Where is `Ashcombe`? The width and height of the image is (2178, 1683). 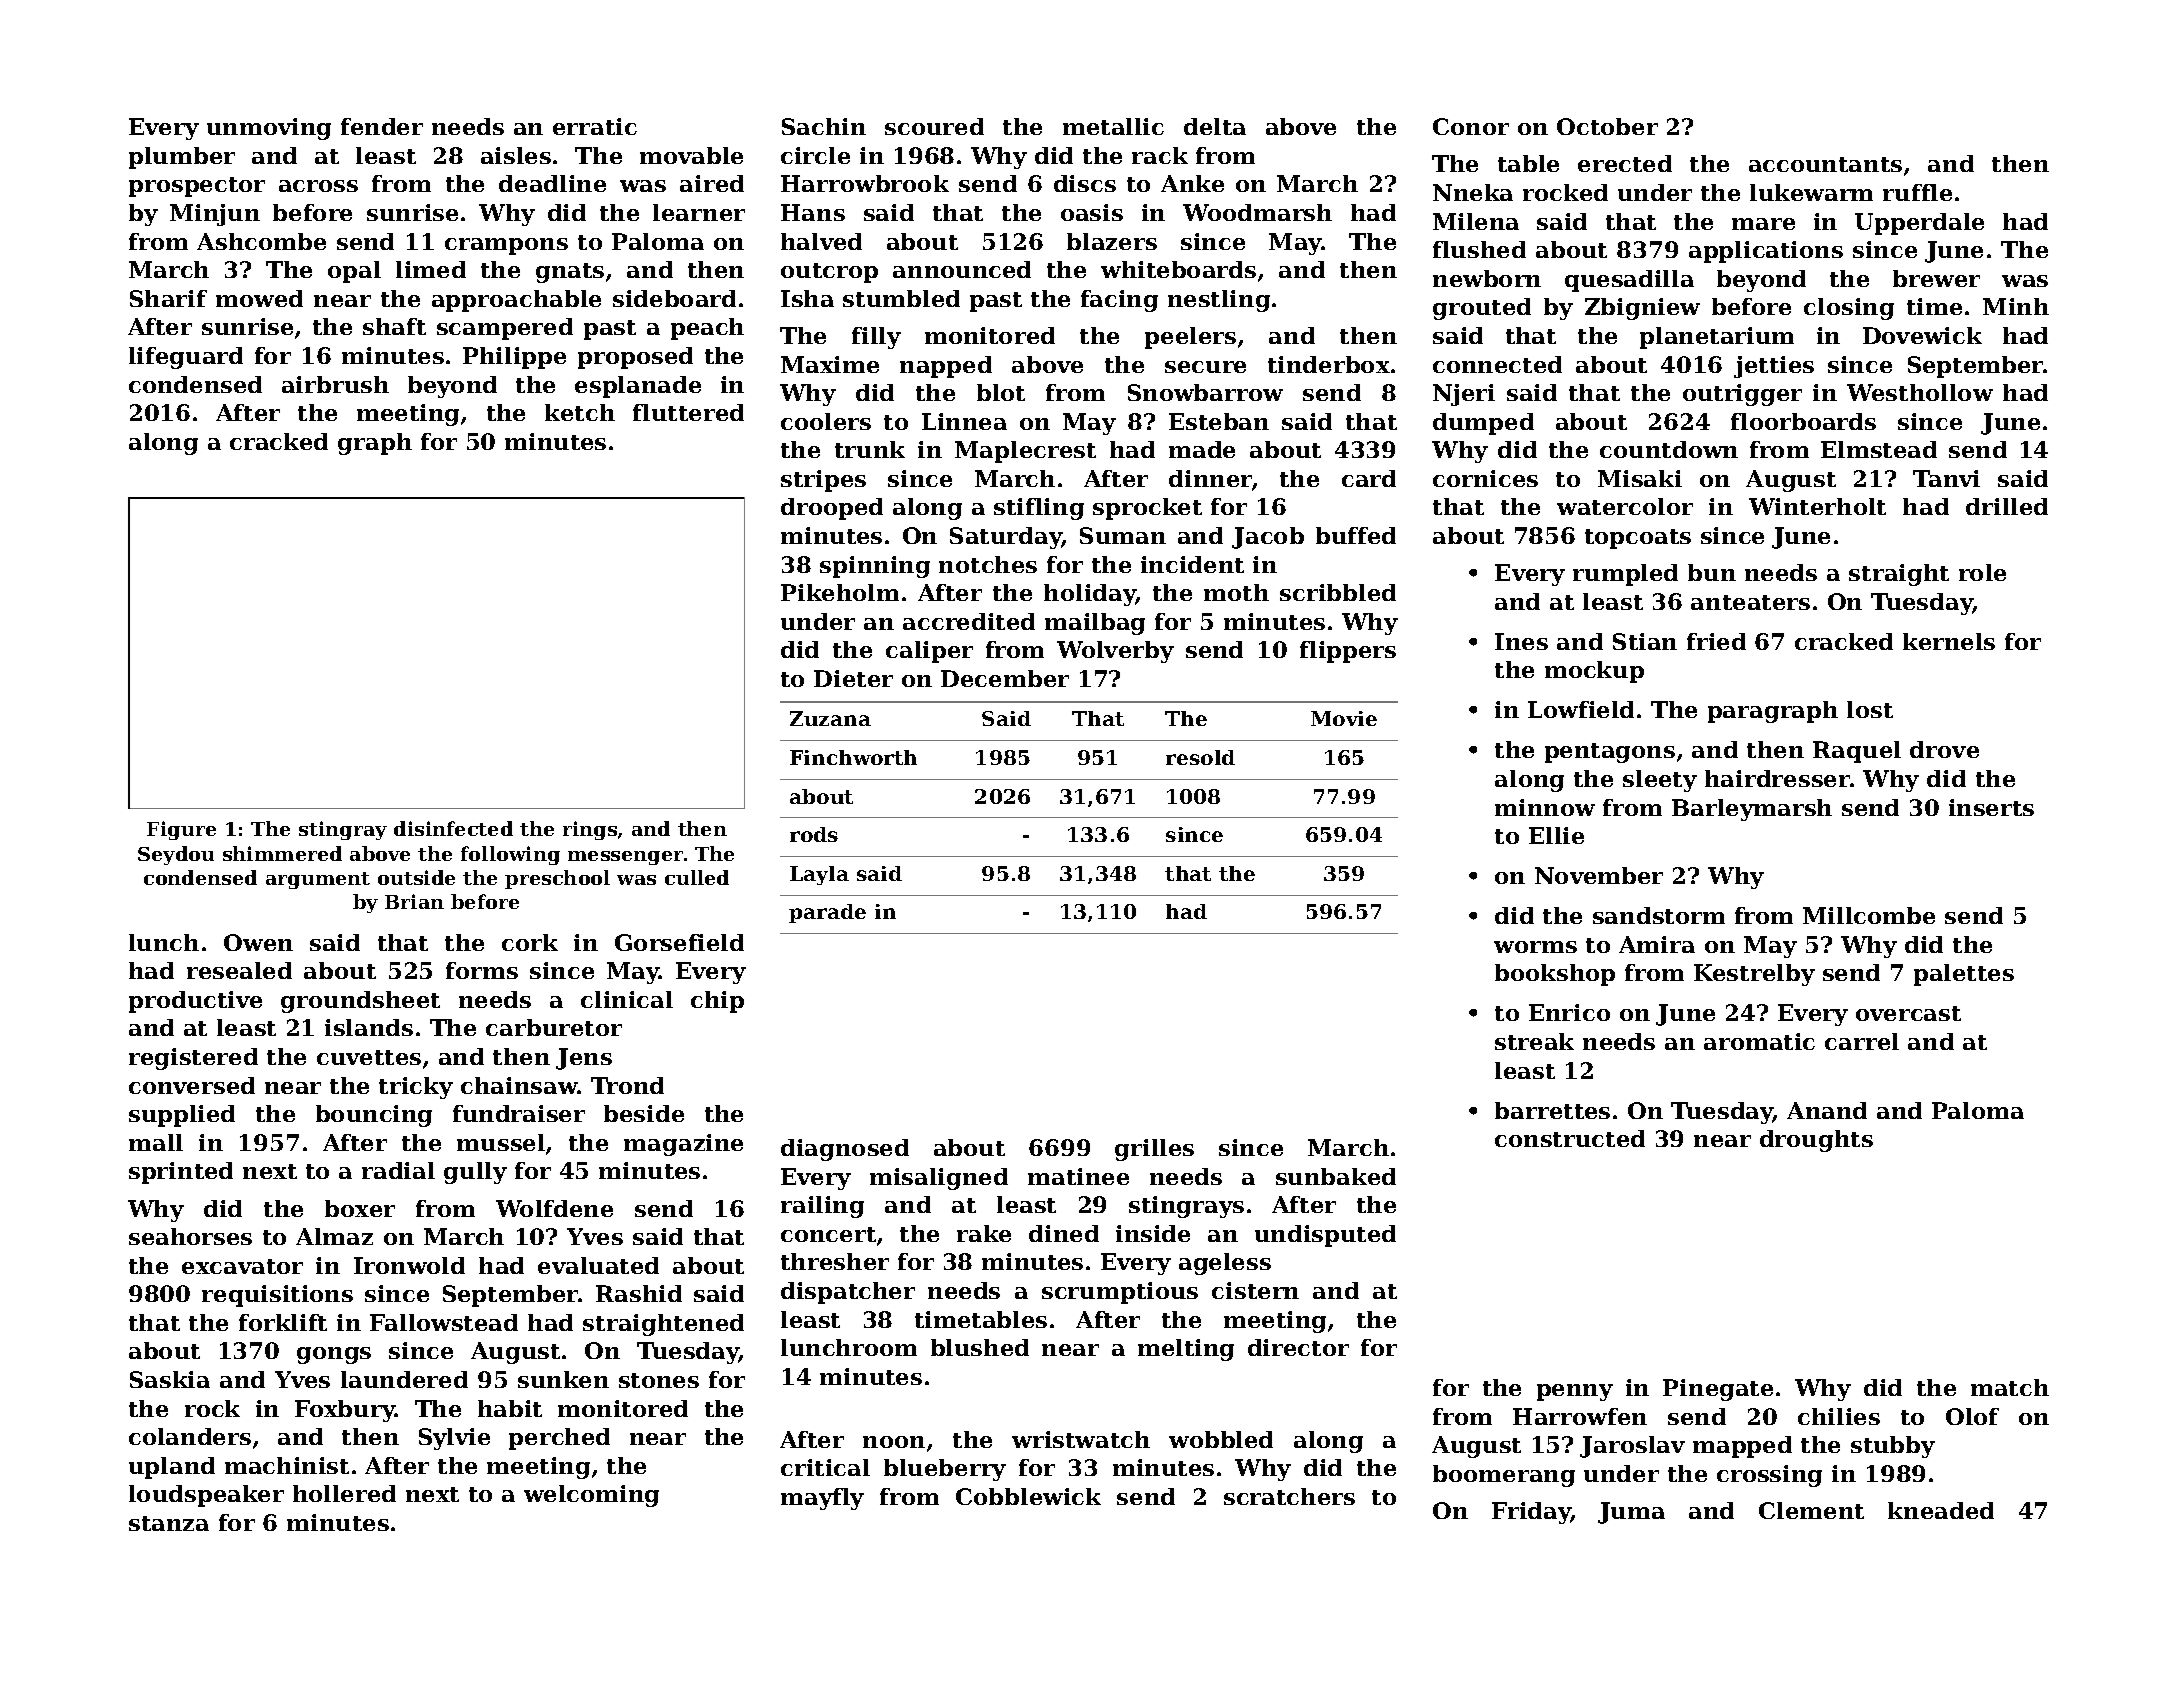 Ashcombe is located at coordinates (261, 241).
